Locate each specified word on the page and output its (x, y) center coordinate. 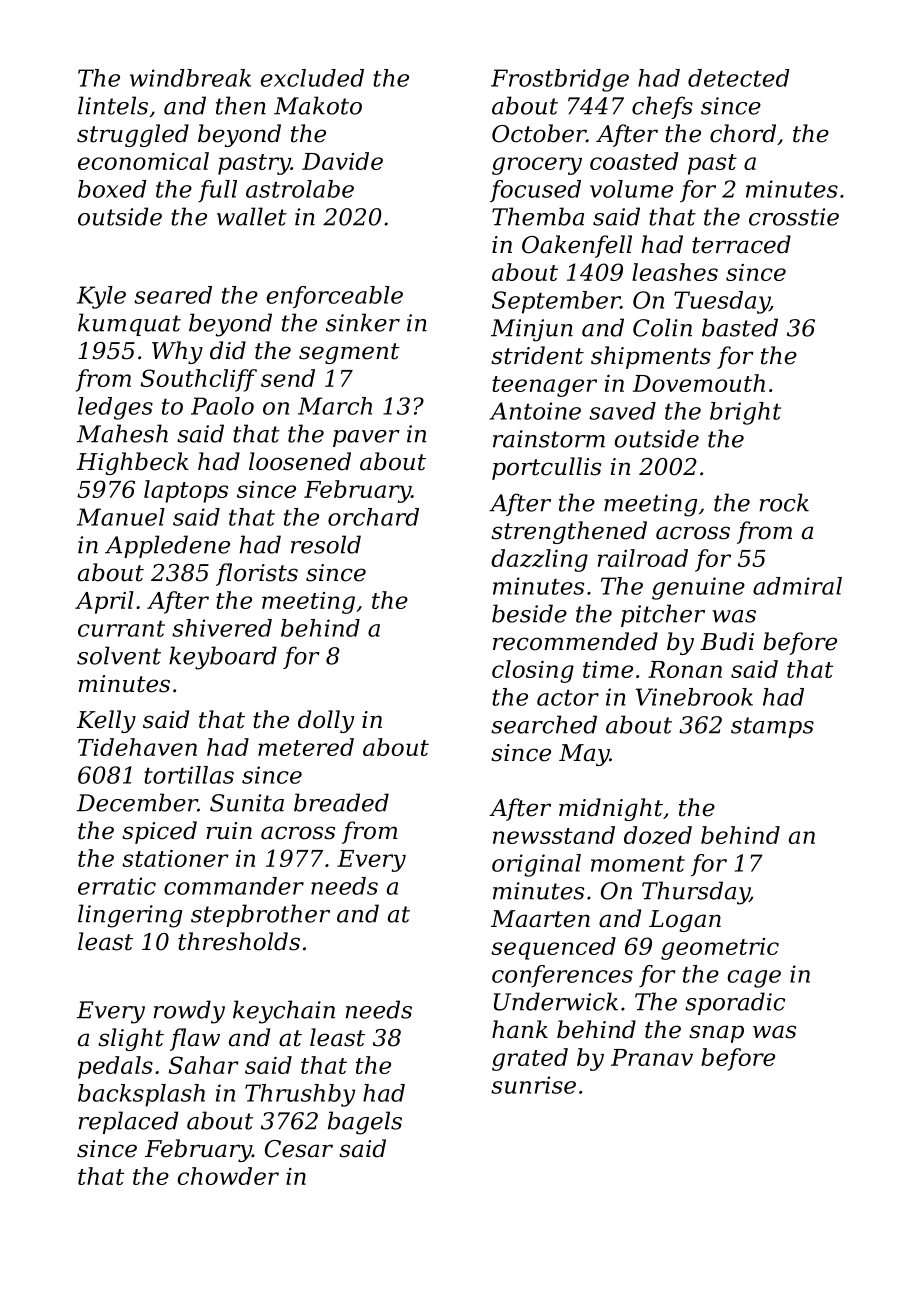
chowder (228, 1176)
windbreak (190, 78)
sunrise (533, 1085)
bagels (365, 1123)
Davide (342, 161)
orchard (373, 517)
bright (745, 413)
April (104, 602)
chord (743, 133)
